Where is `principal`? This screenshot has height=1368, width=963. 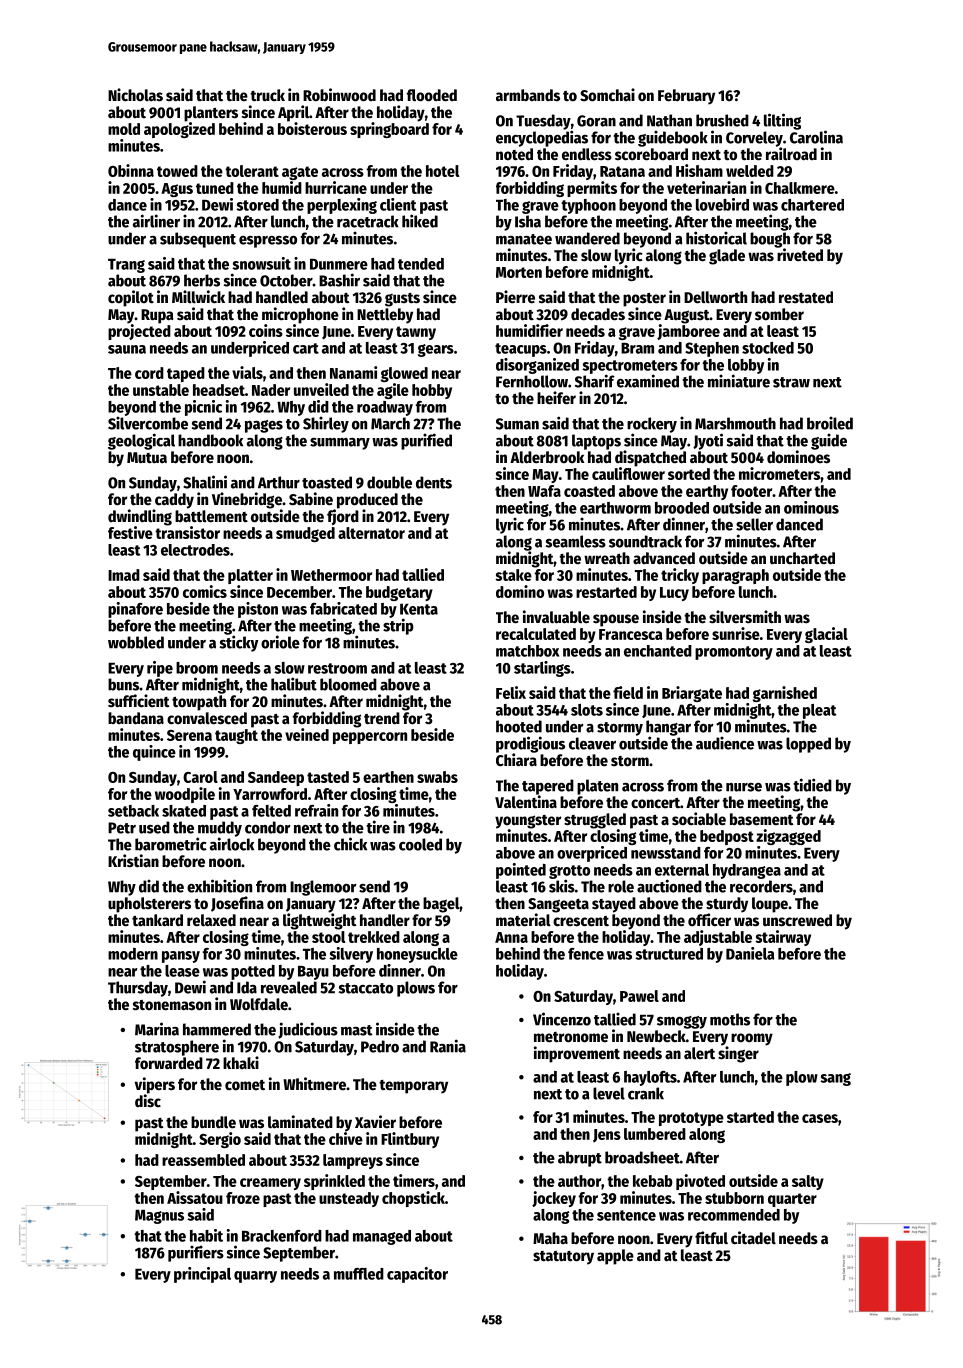 principal is located at coordinates (202, 1275).
